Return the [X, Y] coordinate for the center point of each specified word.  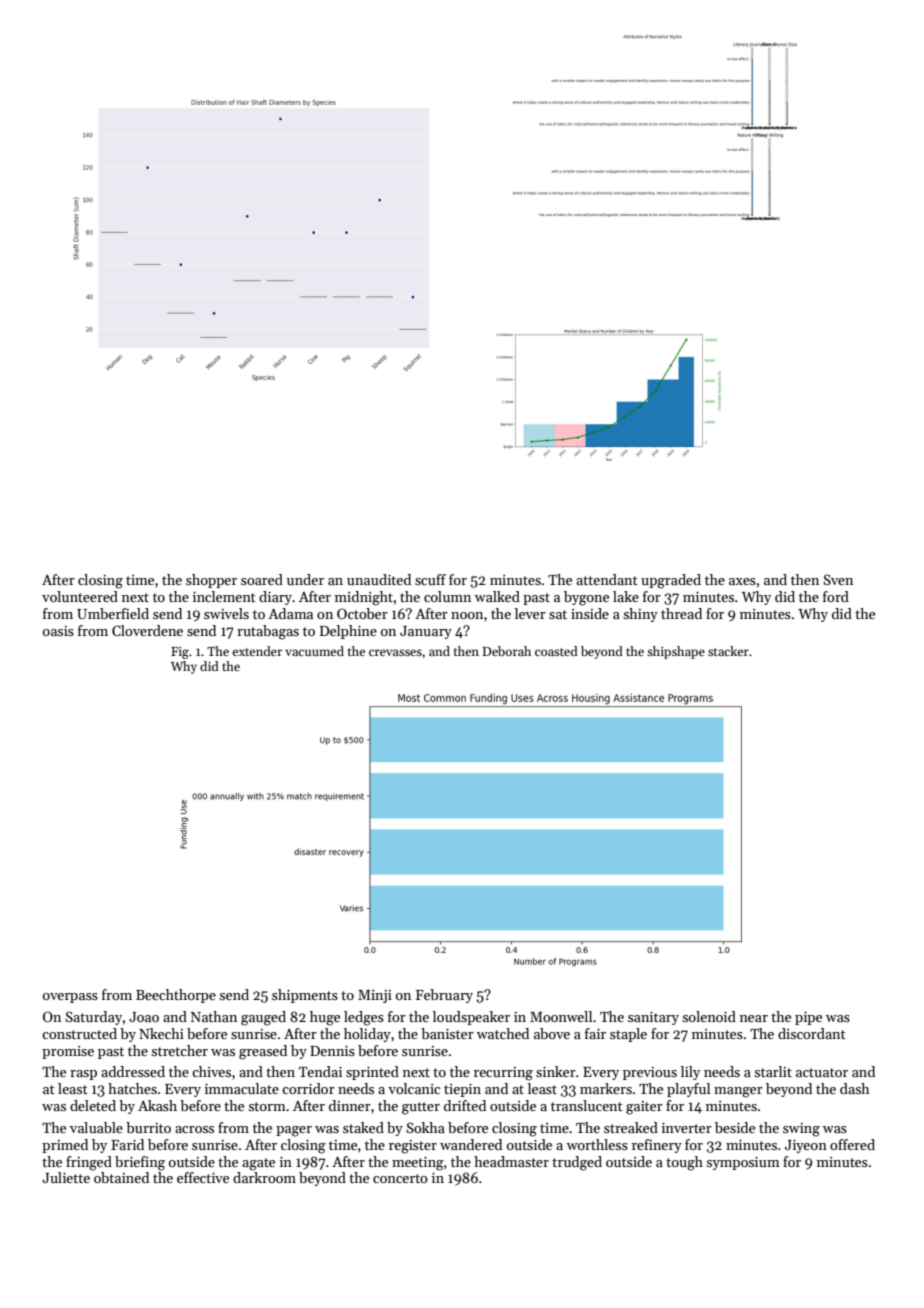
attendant [607, 579]
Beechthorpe [176, 996]
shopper [211, 581]
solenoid [709, 1016]
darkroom [264, 1177]
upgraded [671, 581]
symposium [743, 1163]
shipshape [676, 652]
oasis [58, 631]
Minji [375, 996]
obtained [121, 1177]
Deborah [507, 651]
